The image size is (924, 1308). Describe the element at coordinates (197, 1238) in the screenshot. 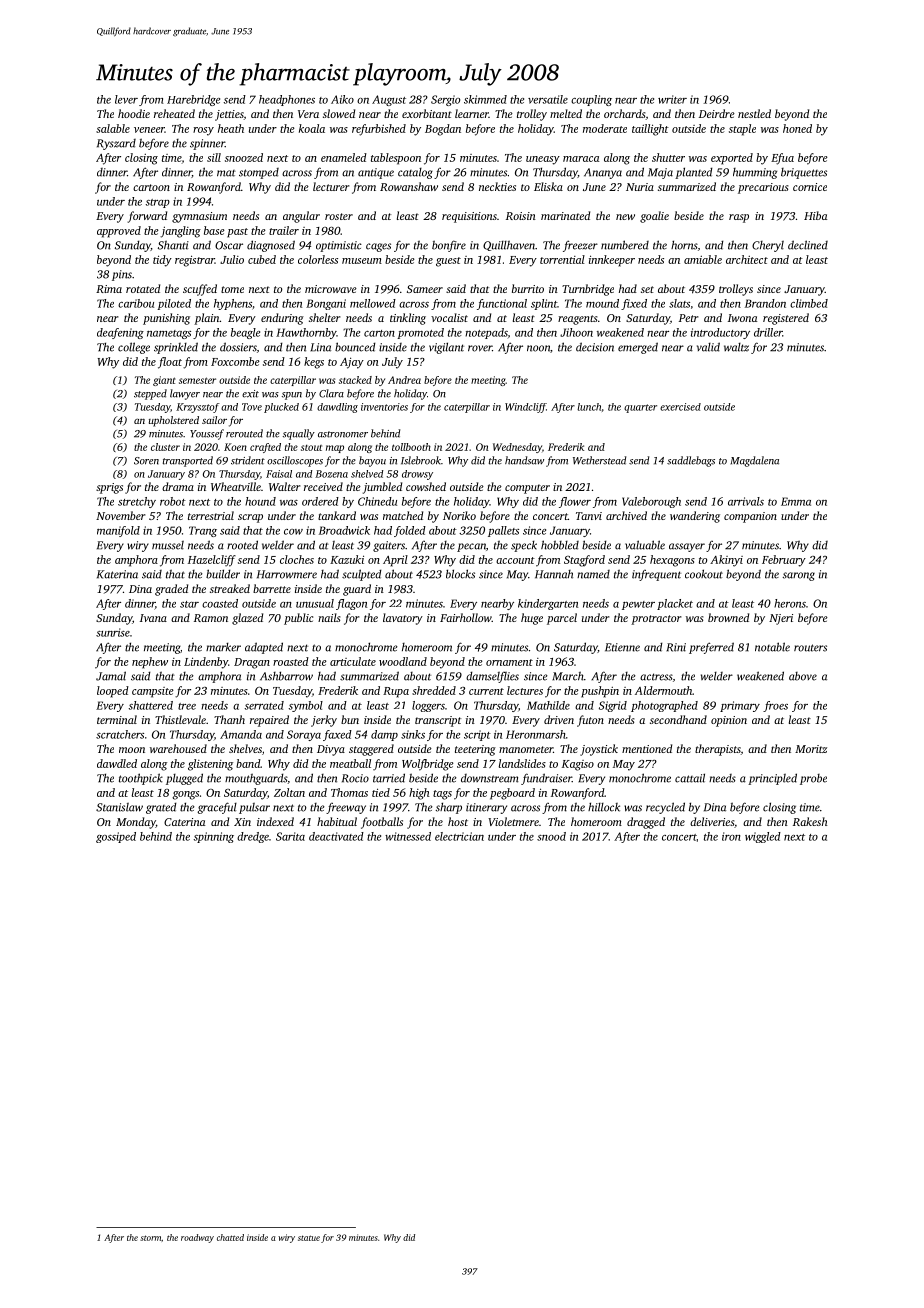

I see `roadway` at that location.
